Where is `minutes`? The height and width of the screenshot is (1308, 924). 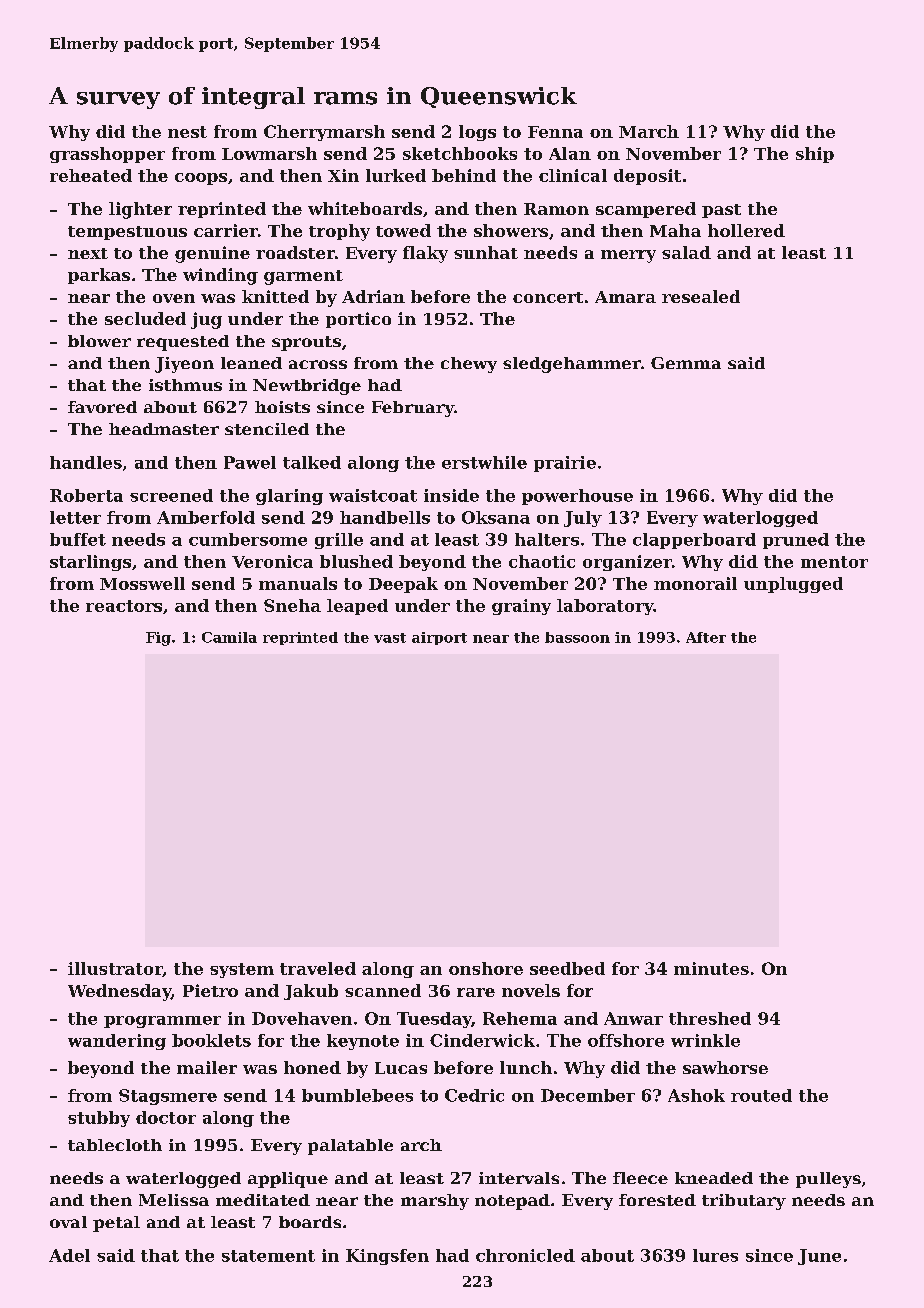
minutes is located at coordinates (711, 968).
